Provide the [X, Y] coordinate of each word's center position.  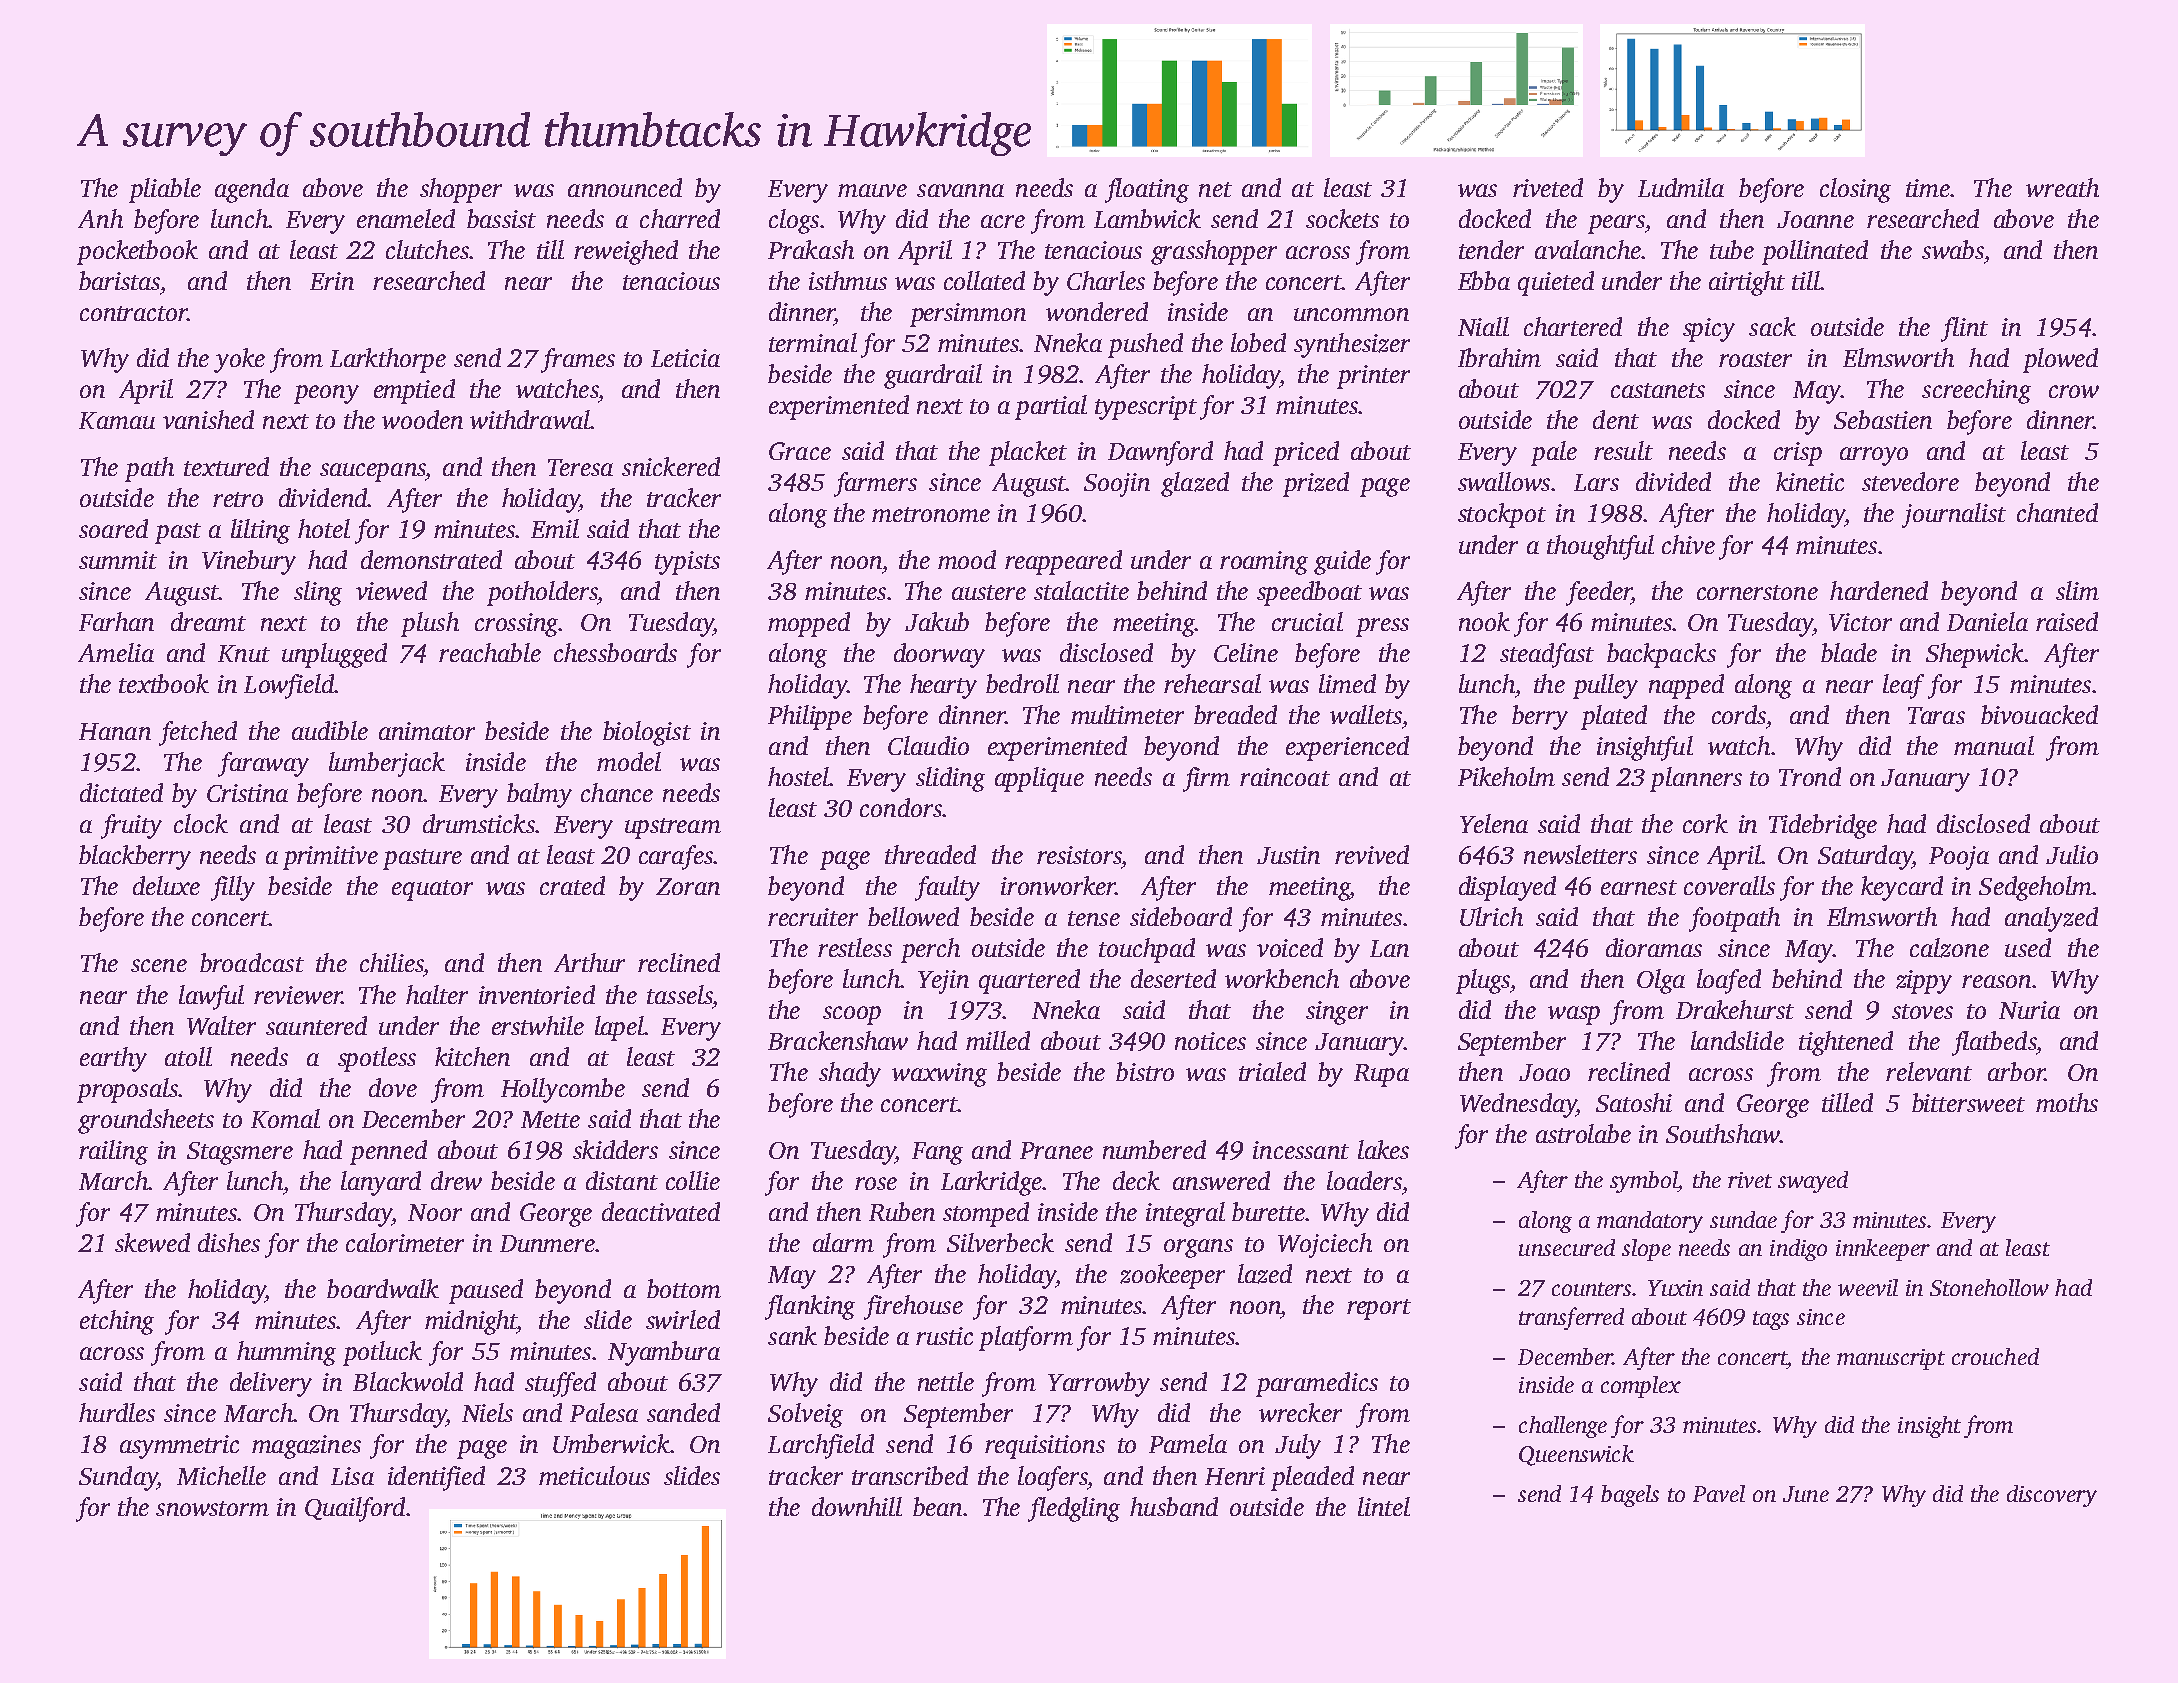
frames [578, 360]
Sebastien [1883, 419]
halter [437, 994]
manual [1994, 745]
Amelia [116, 652]
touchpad [1147, 950]
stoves [1922, 1011]
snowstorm [212, 1508]
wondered [1097, 311]
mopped [809, 624]
